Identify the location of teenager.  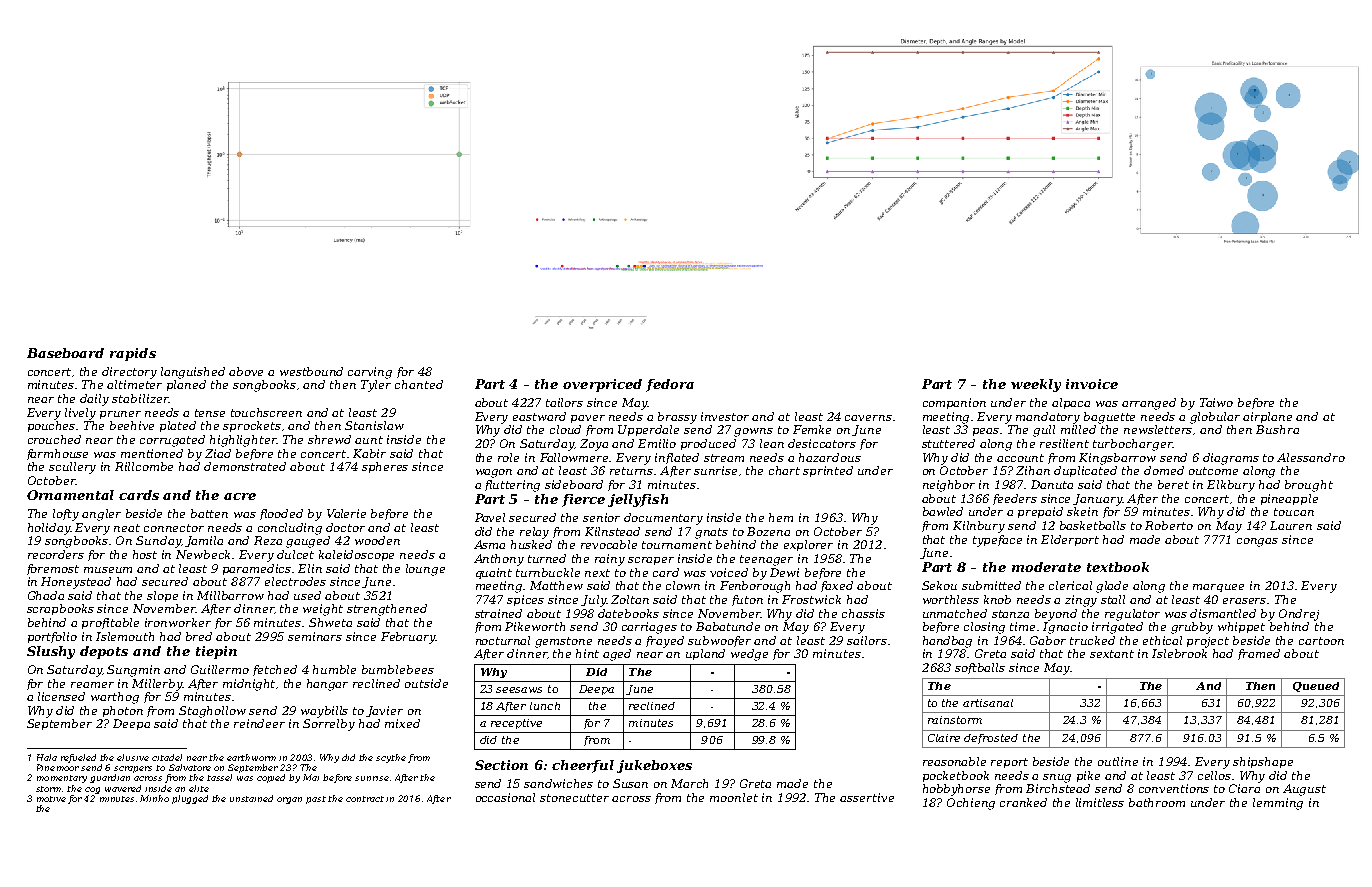
(766, 560).
